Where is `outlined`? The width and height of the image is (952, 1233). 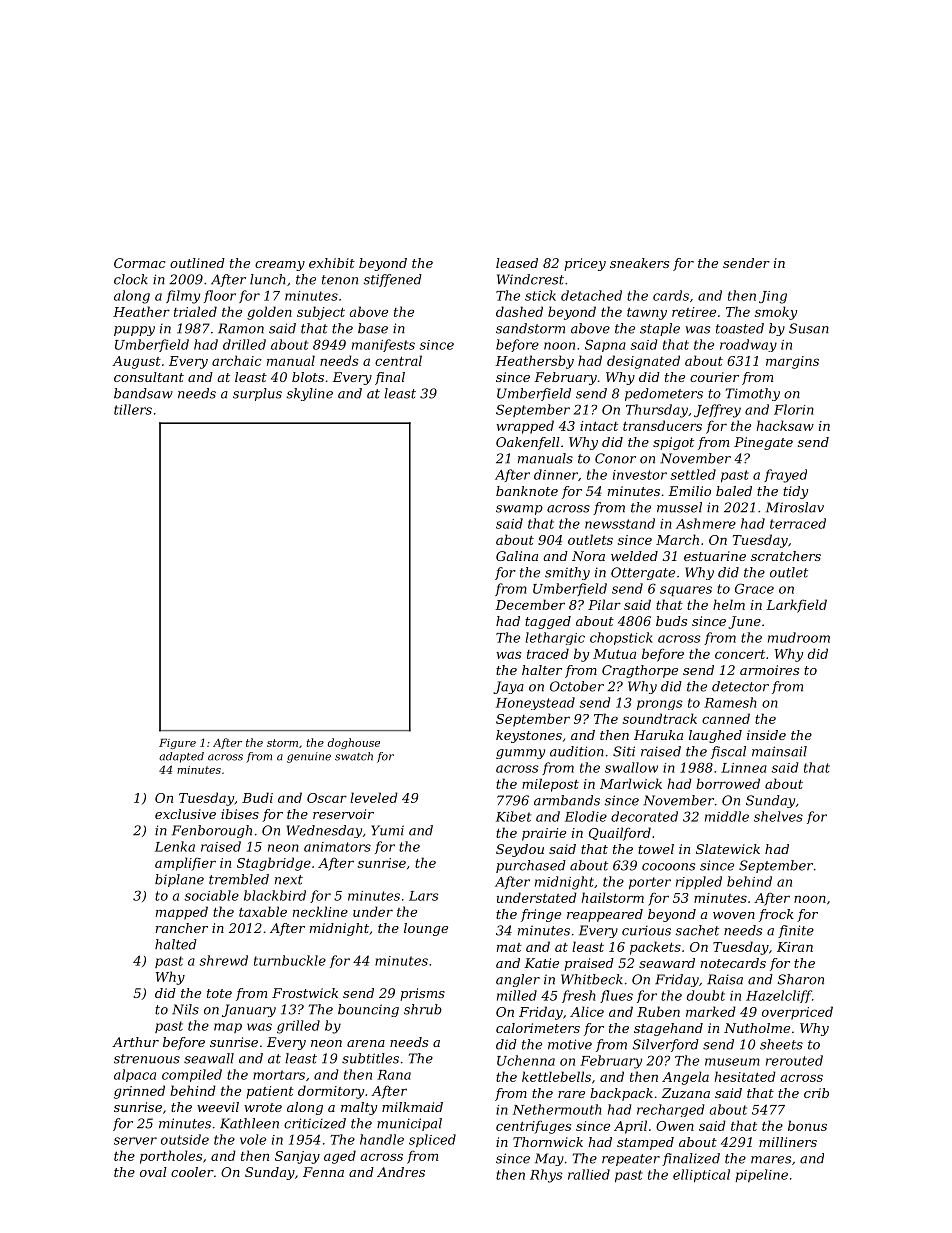
outlined is located at coordinates (197, 263).
